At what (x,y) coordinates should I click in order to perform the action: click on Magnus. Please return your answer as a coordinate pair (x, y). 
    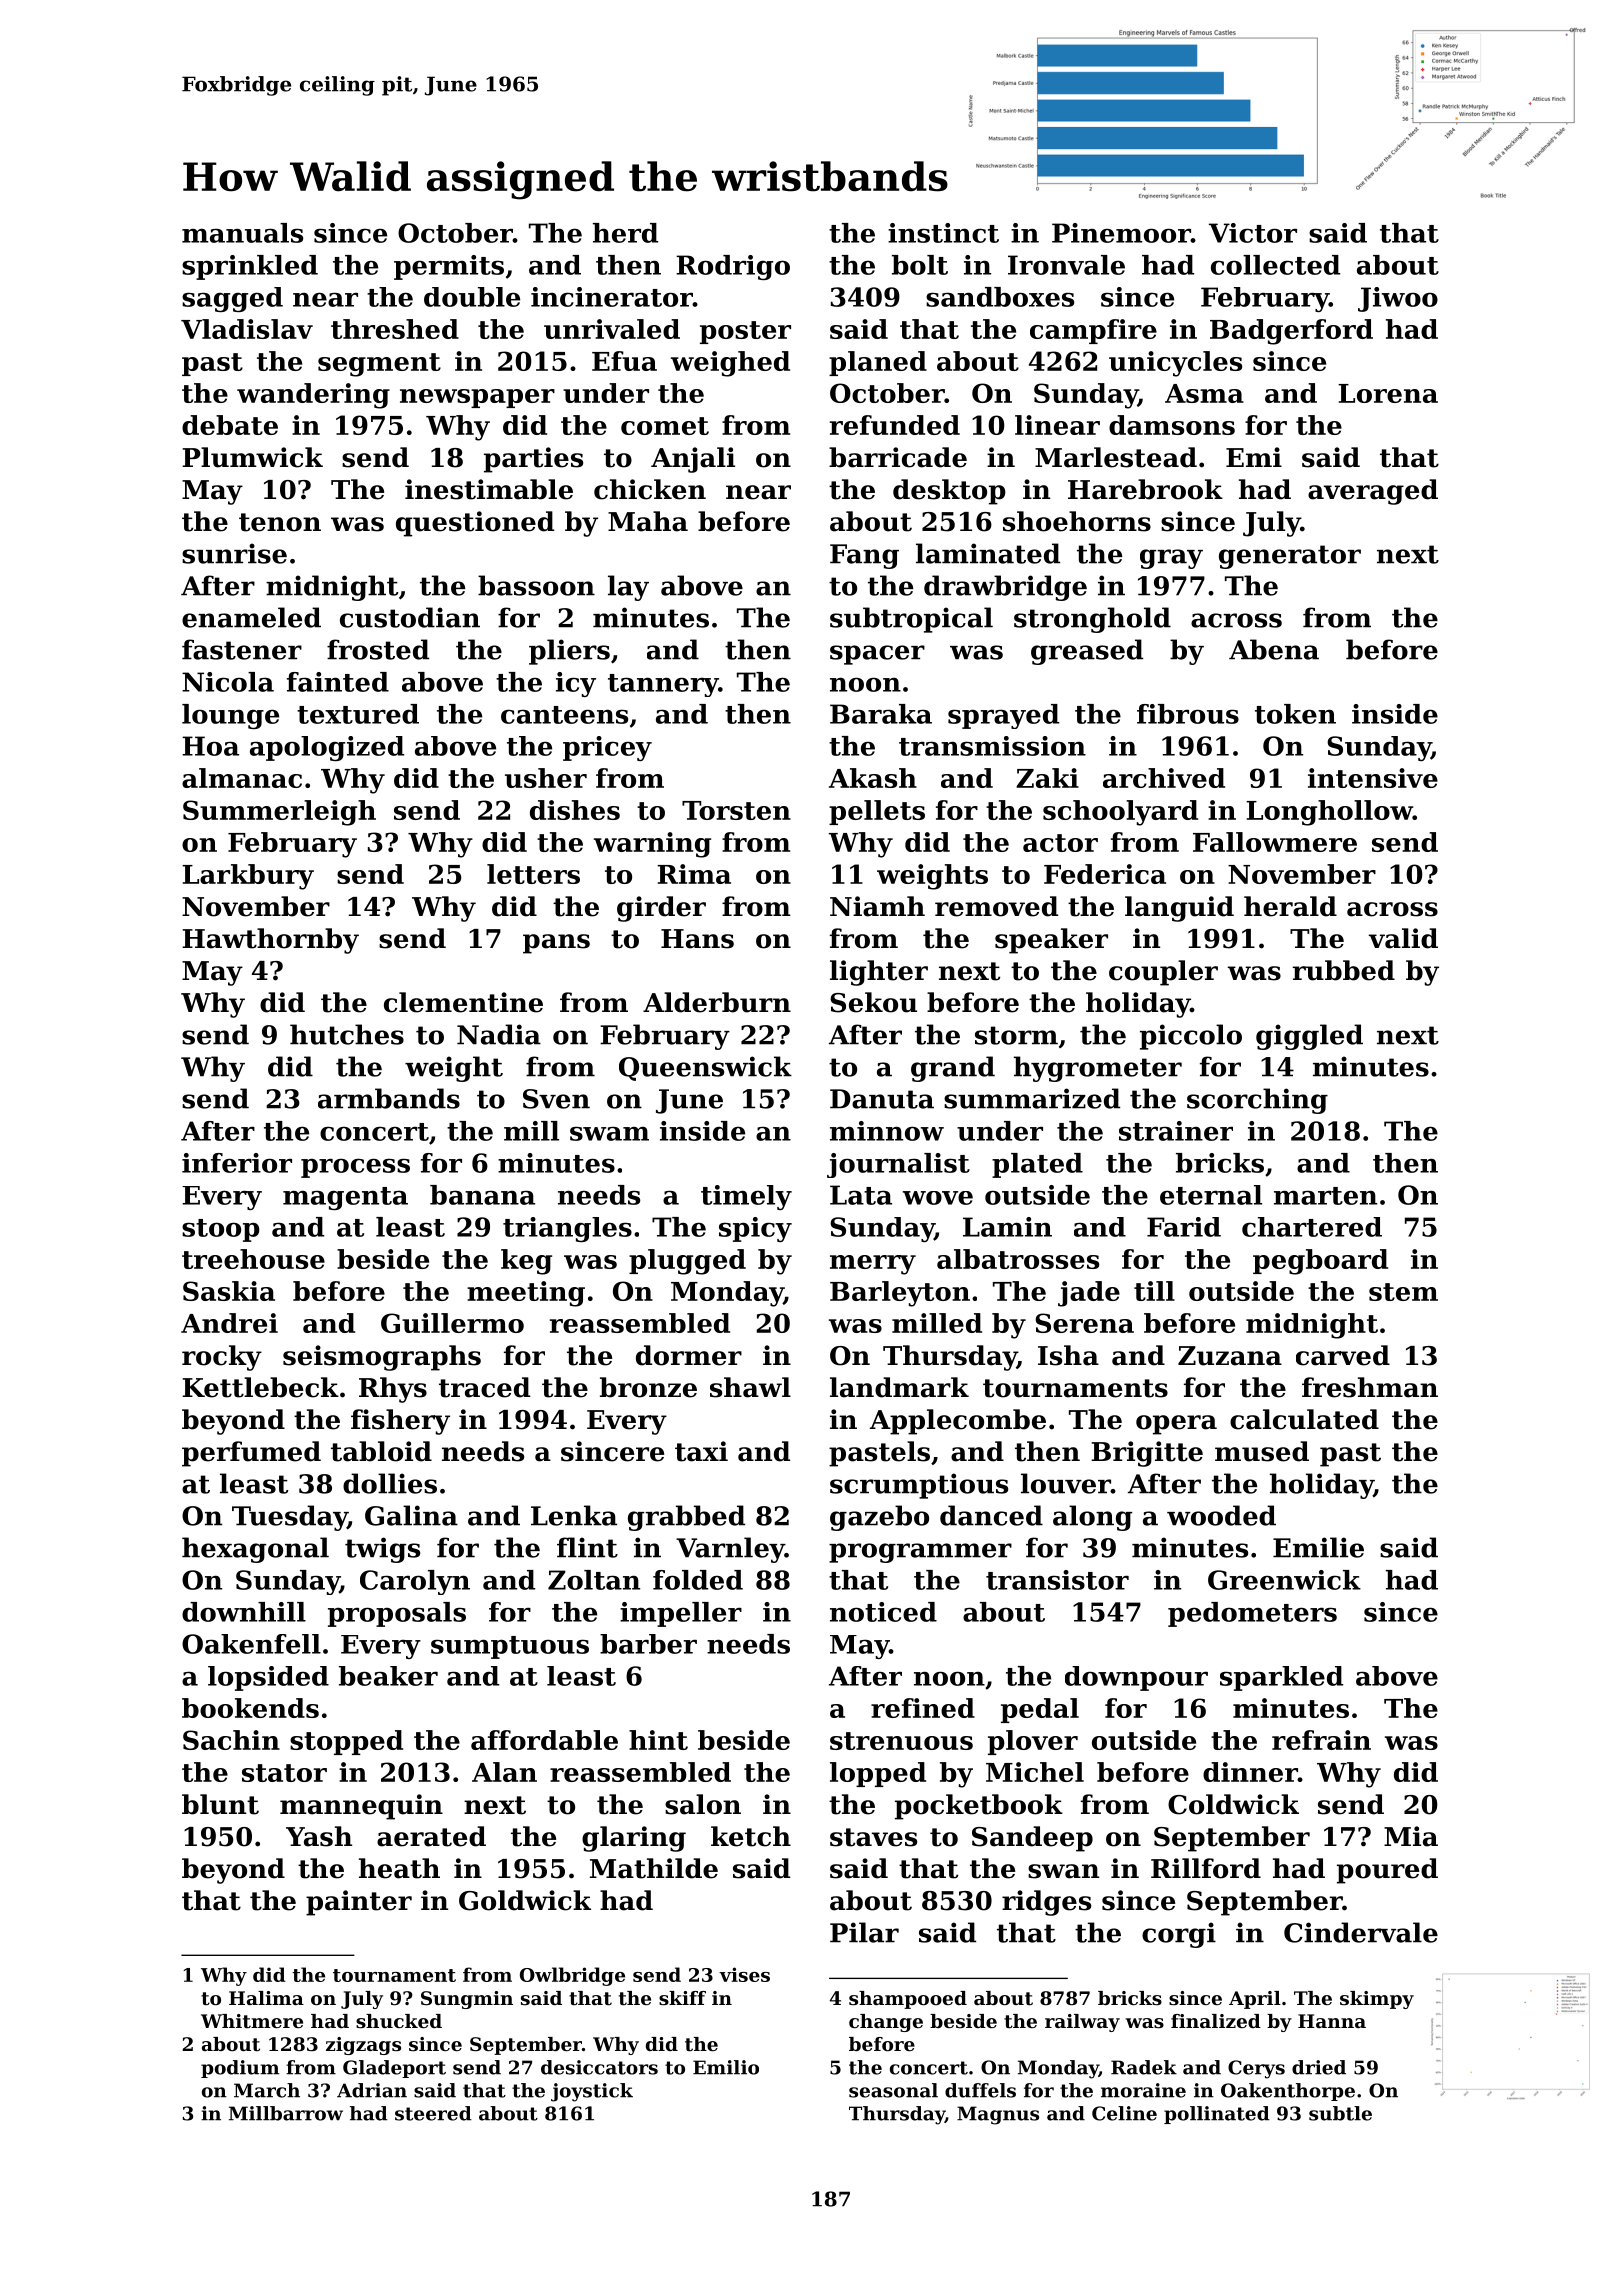
    Looking at the image, I should click on (998, 2115).
